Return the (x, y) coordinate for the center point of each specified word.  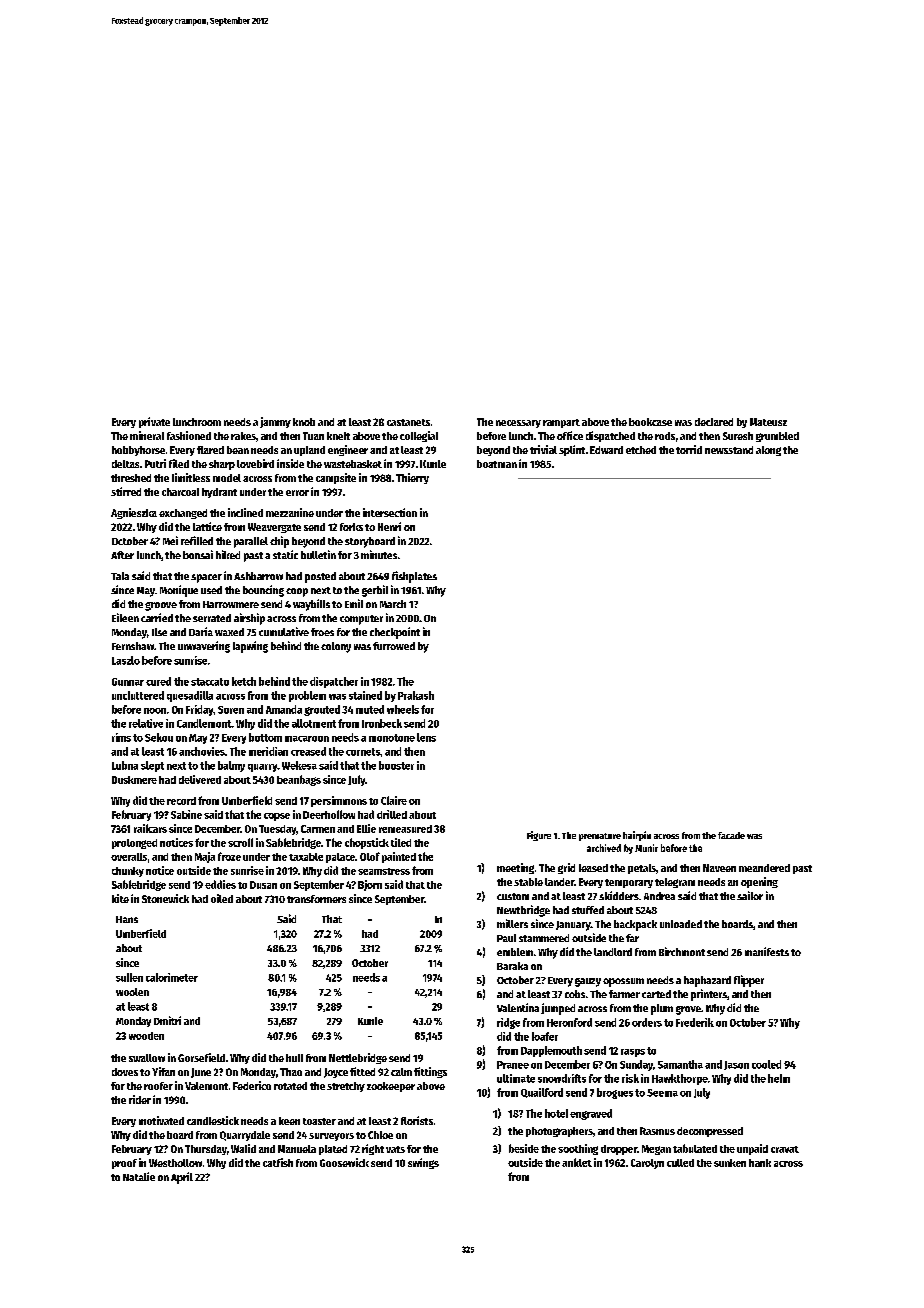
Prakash (416, 695)
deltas (125, 464)
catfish (278, 1162)
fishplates (414, 577)
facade (731, 835)
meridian (268, 751)
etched (641, 450)
